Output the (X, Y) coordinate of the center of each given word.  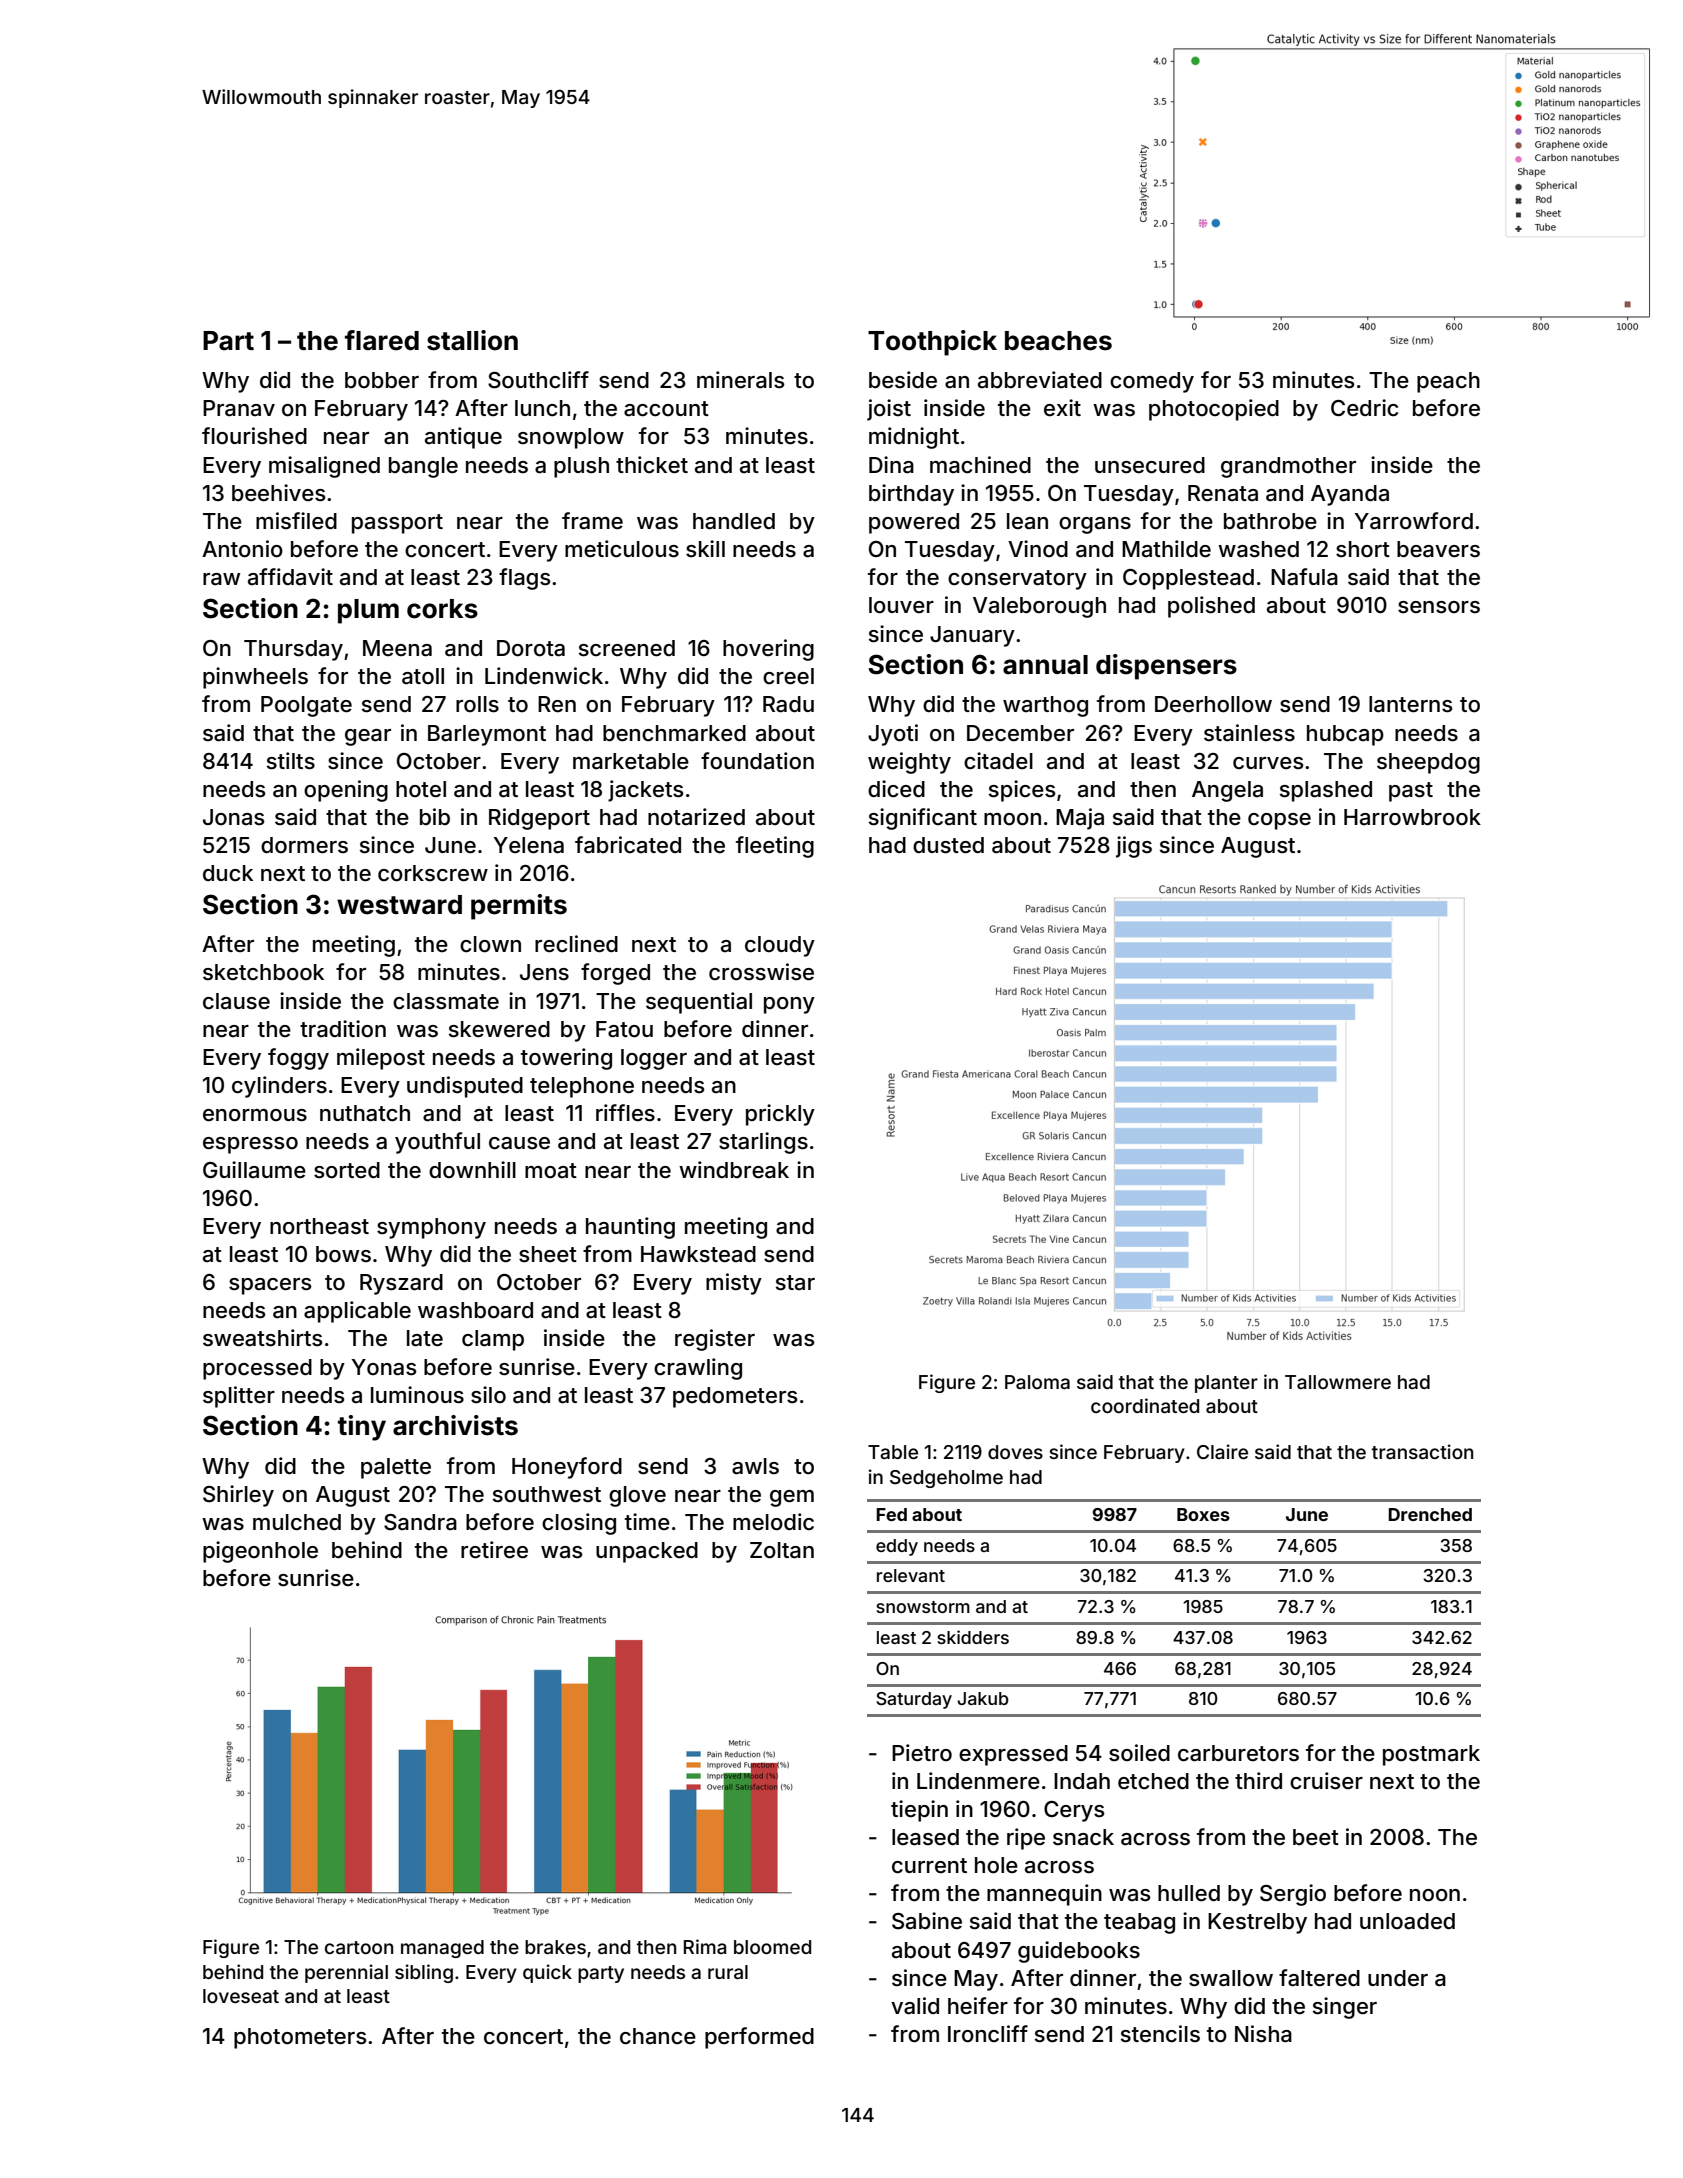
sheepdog (1428, 763)
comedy (1152, 382)
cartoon (359, 1947)
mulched (297, 1522)
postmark (1431, 1755)
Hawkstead (698, 1254)
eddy (897, 1547)
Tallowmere (1338, 1382)
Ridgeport (539, 819)
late (425, 1338)
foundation (757, 761)
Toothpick (932, 343)
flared (382, 340)
